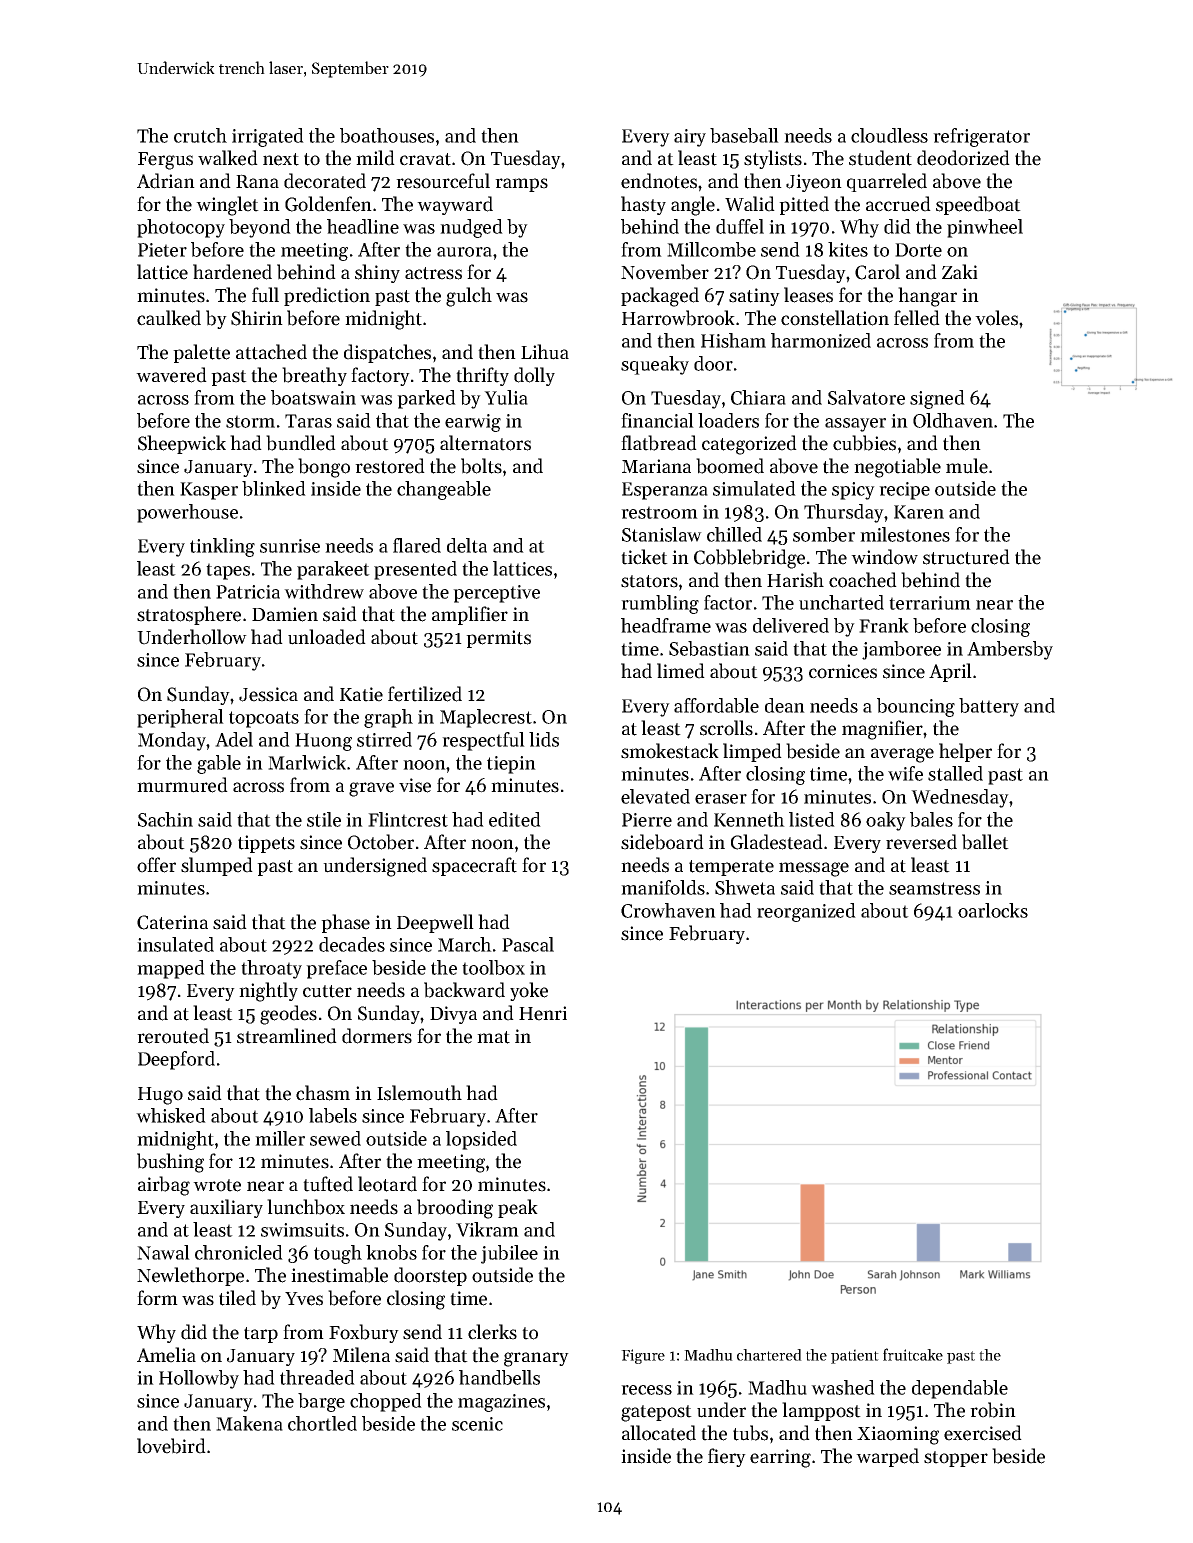 The image size is (1193, 1543). Describe the element at coordinates (322, 1423) in the image. I see `chortled` at that location.
